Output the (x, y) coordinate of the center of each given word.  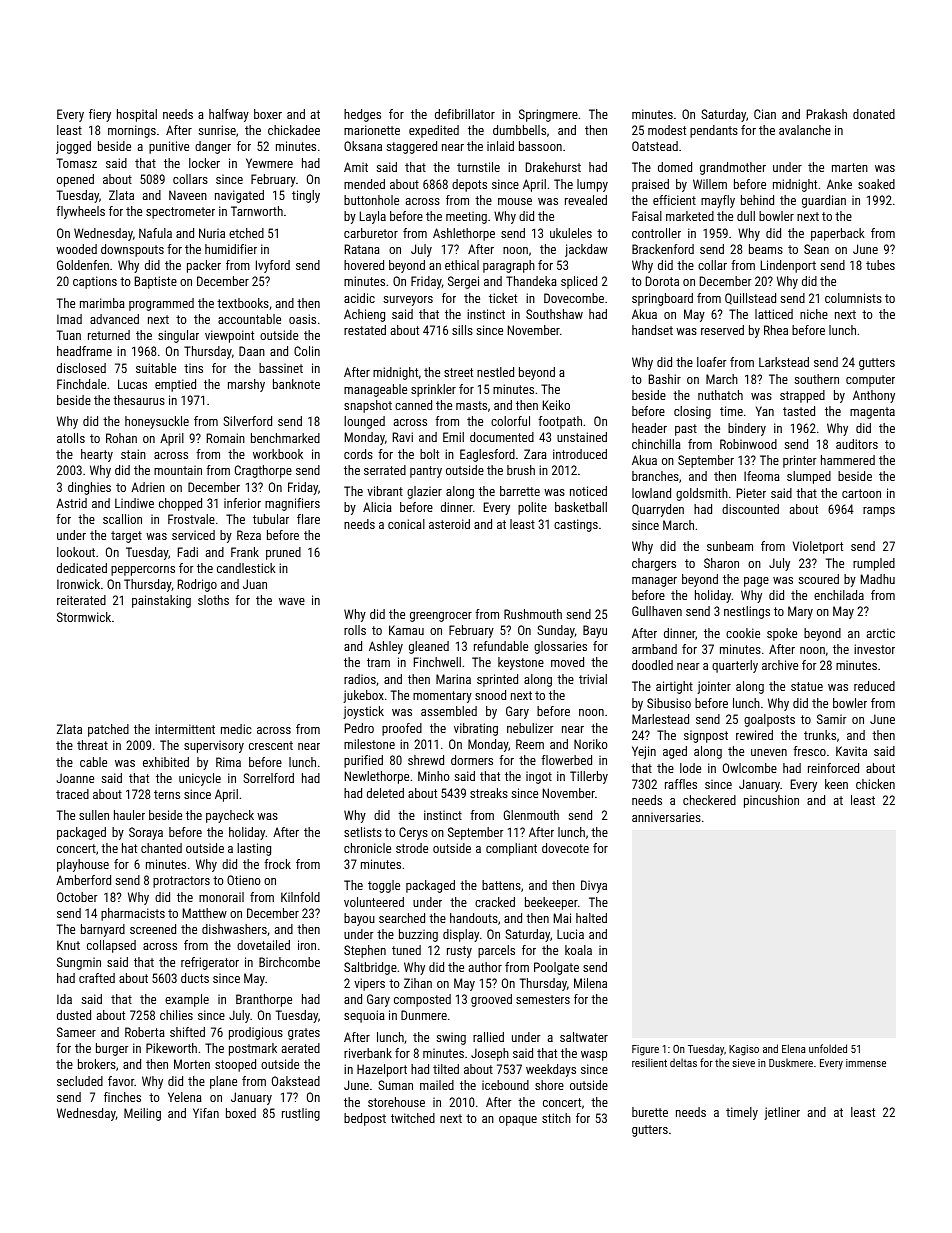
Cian (765, 114)
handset (652, 330)
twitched (413, 1118)
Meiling (142, 1114)
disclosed (81, 368)
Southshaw (554, 314)
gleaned (429, 647)
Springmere (548, 115)
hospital (137, 115)
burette (650, 1112)
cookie (743, 633)
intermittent (185, 729)
